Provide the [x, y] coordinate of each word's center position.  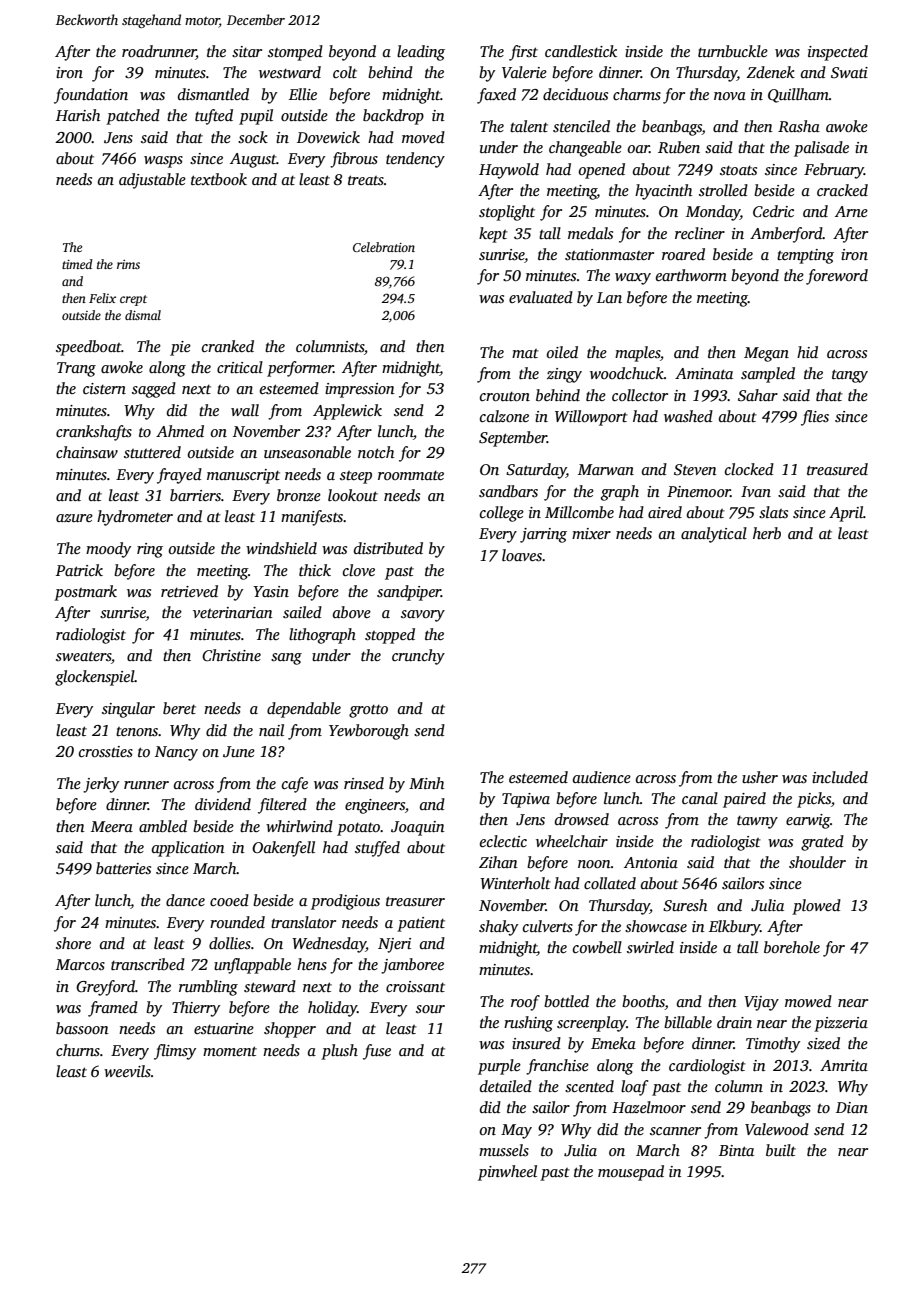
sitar [247, 51]
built [781, 1150]
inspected [838, 53]
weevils [127, 1071]
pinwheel [507, 1173]
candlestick [581, 51]
